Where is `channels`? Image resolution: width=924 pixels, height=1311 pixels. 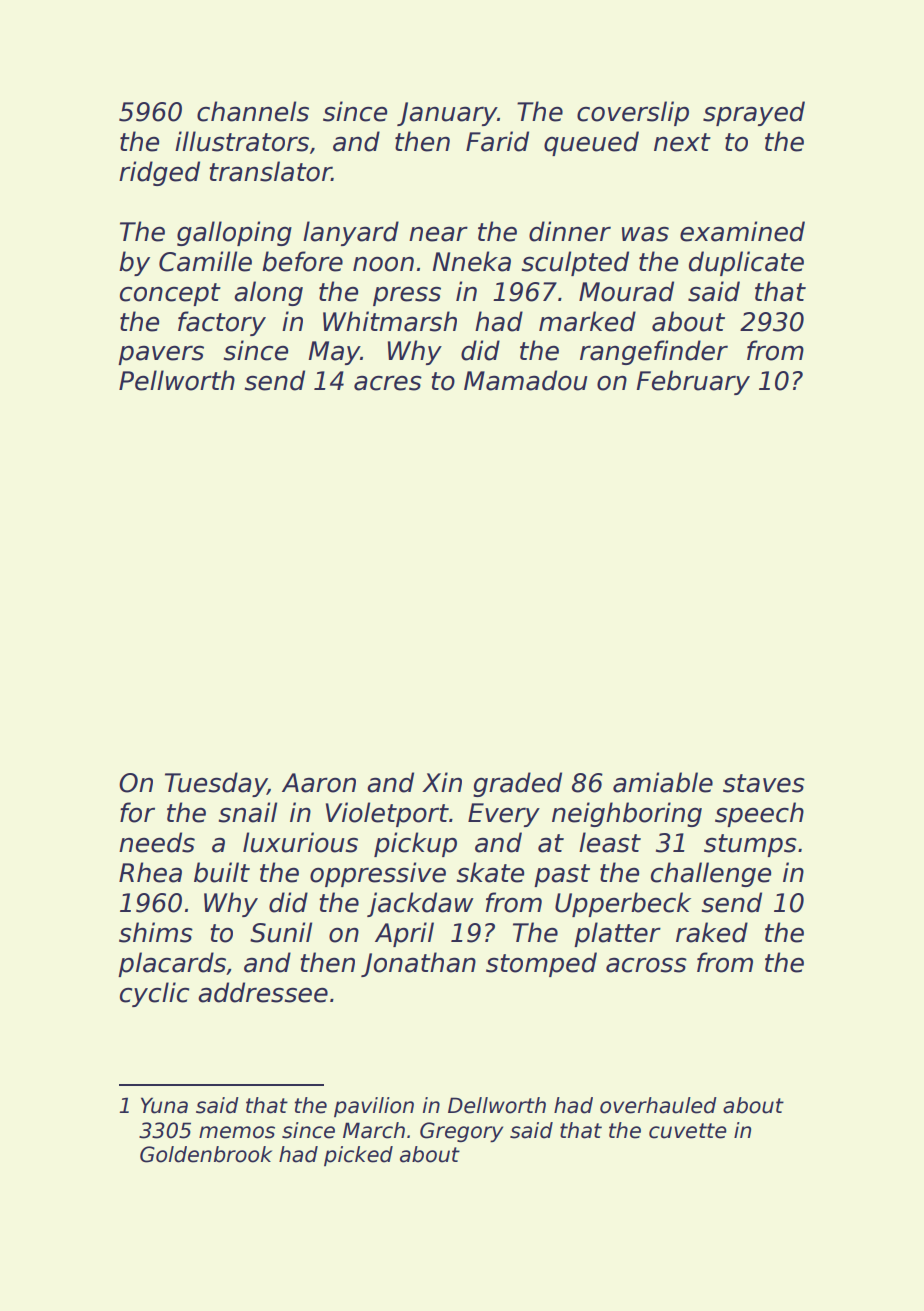 channels is located at coordinates (253, 111).
